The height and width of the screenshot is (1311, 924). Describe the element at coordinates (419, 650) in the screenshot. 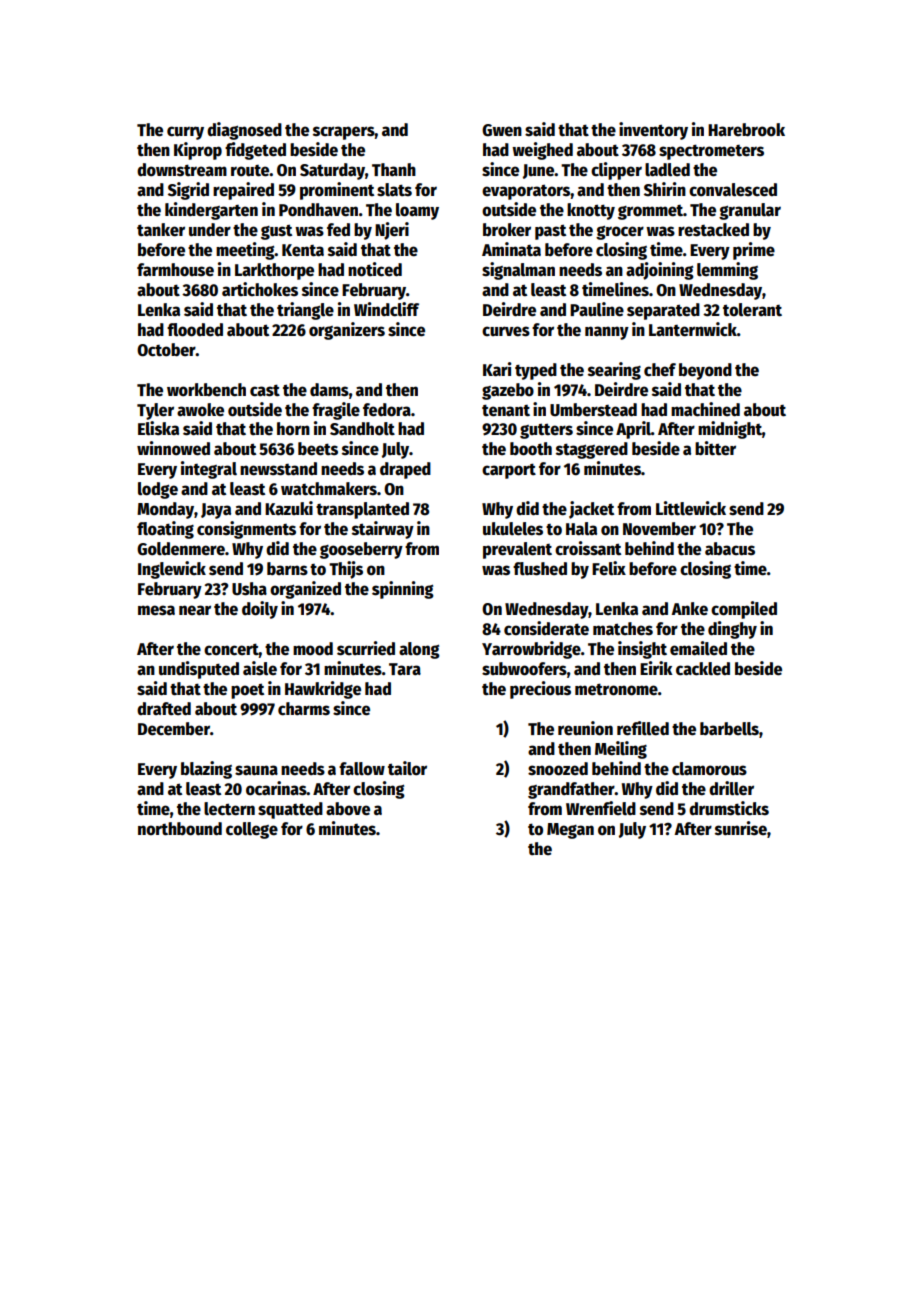

I see `along` at that location.
